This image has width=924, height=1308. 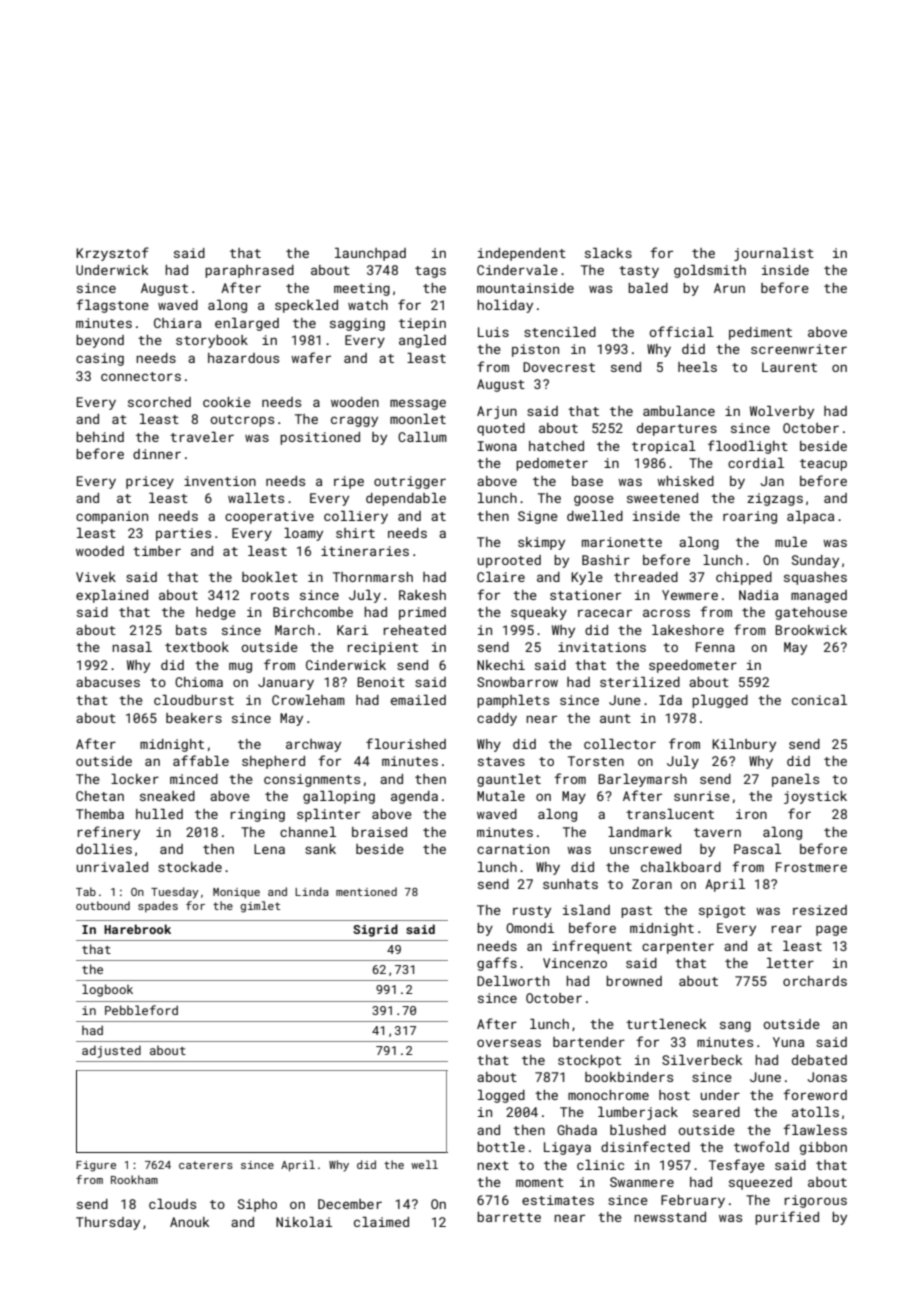 What do you see at coordinates (257, 1205) in the image?
I see `Sipho` at bounding box center [257, 1205].
